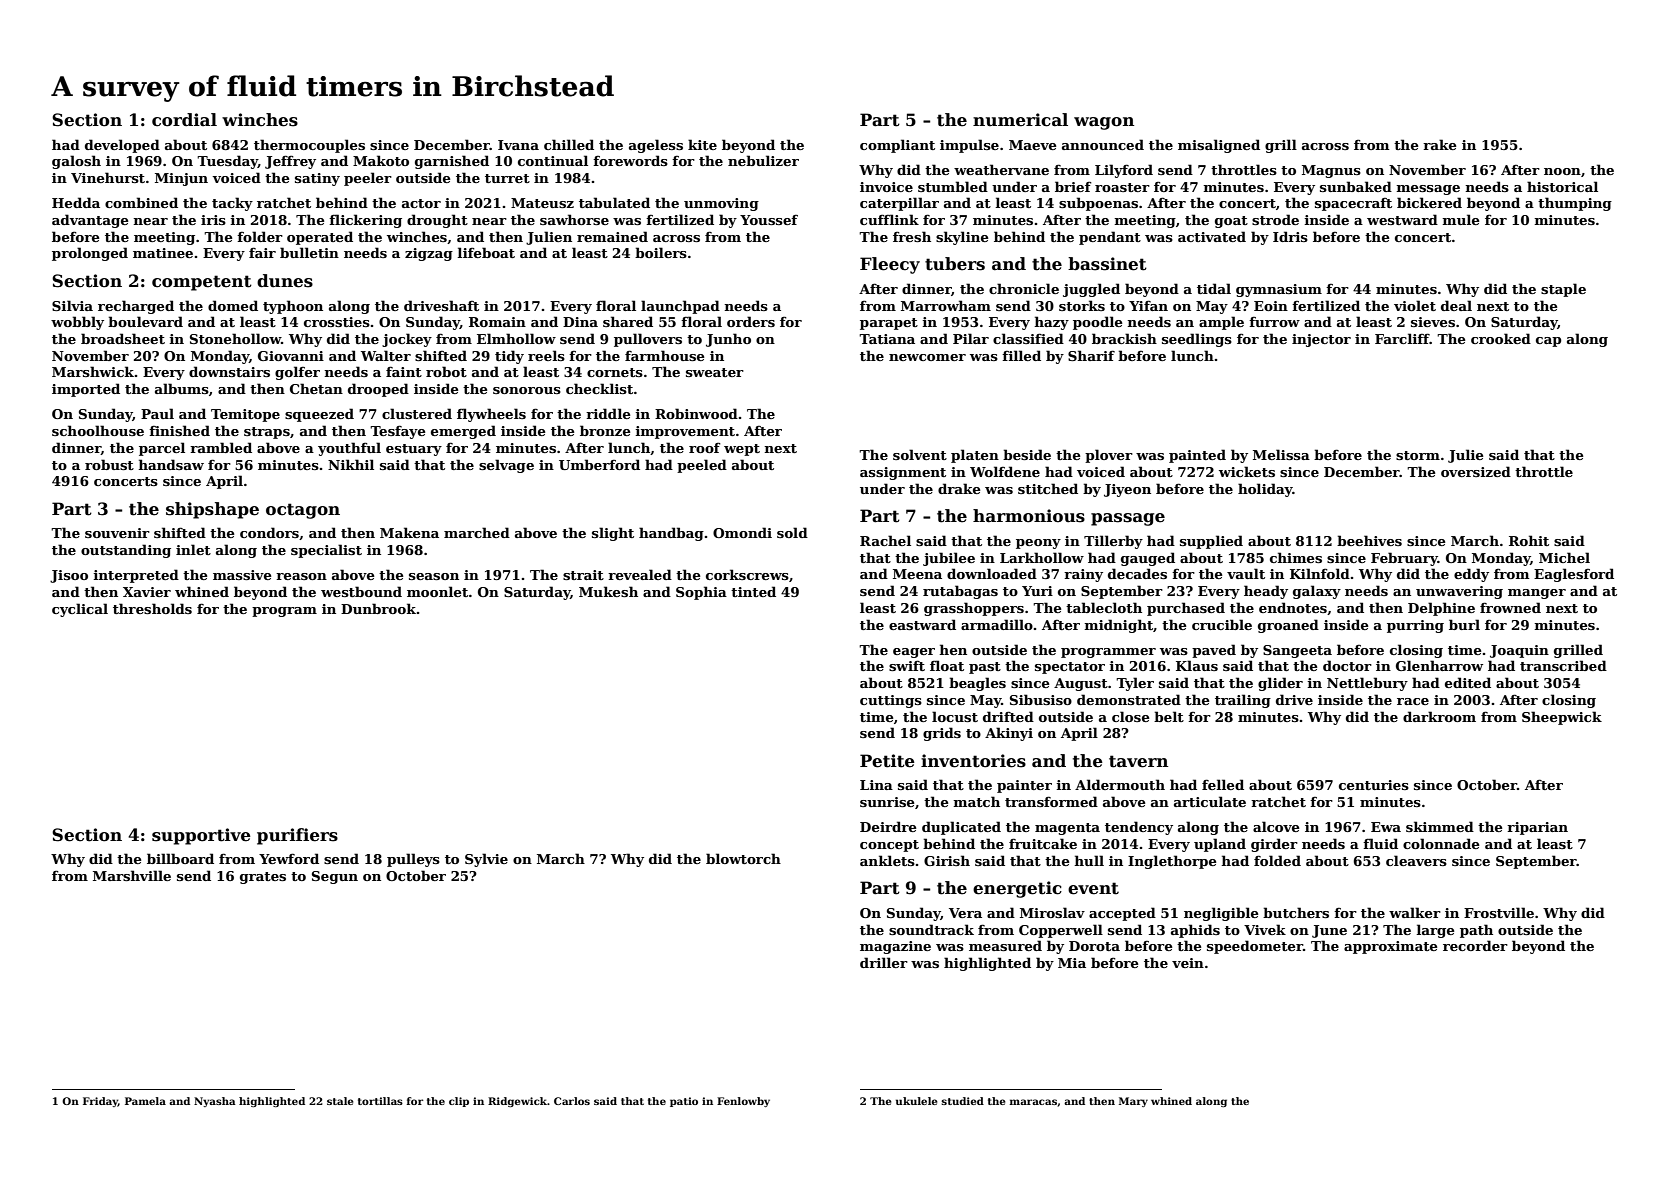 Image resolution: width=1670 pixels, height=1181 pixels. Describe the element at coordinates (1133, 1102) in the screenshot. I see `Mary` at that location.
